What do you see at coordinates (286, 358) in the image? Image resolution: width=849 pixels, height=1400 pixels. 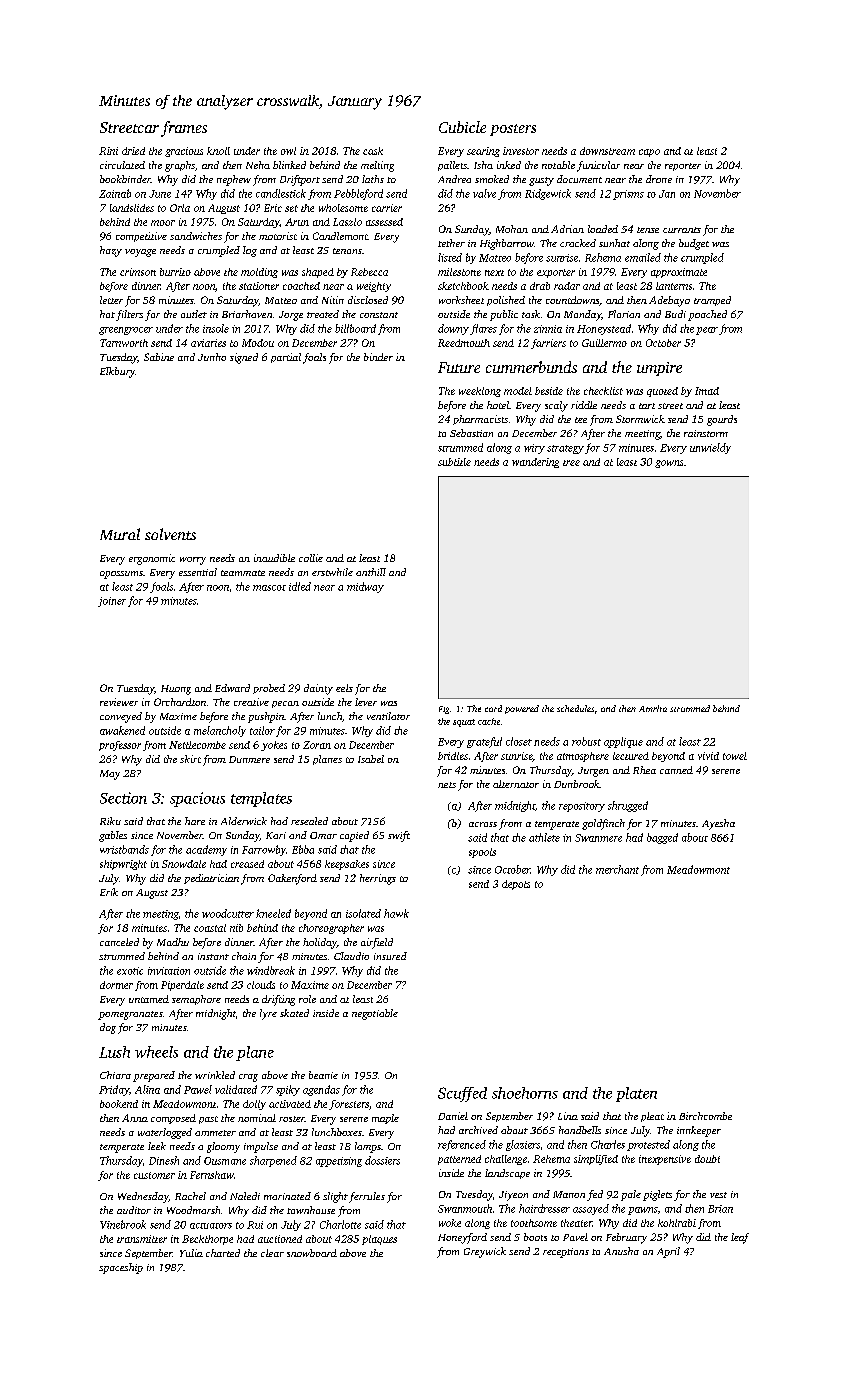 I see `partial` at bounding box center [286, 358].
